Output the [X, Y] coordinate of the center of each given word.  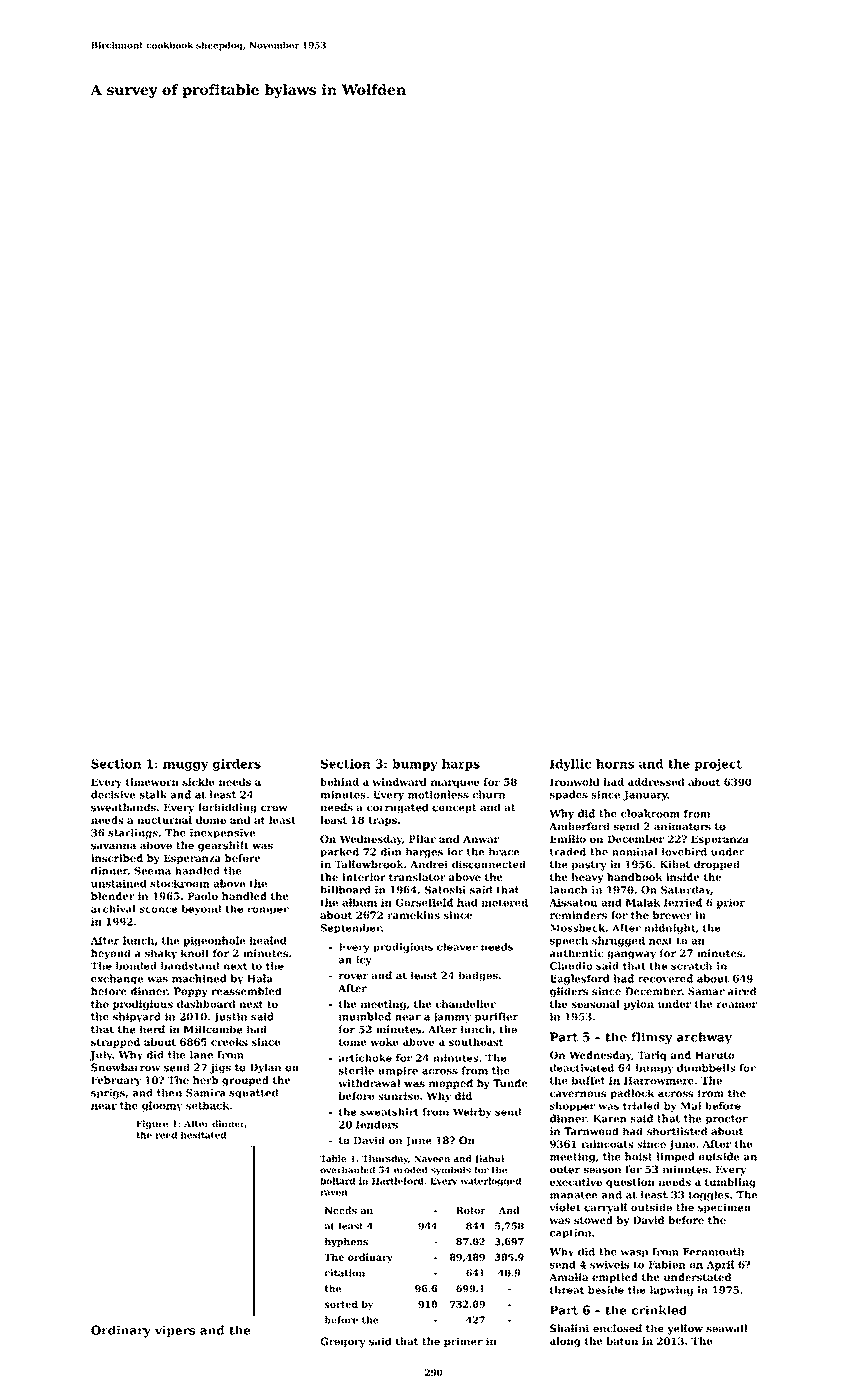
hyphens [346, 1242]
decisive [113, 794]
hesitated [203, 1135]
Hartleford [398, 1181]
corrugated [398, 808]
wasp [634, 1254]
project [718, 765]
